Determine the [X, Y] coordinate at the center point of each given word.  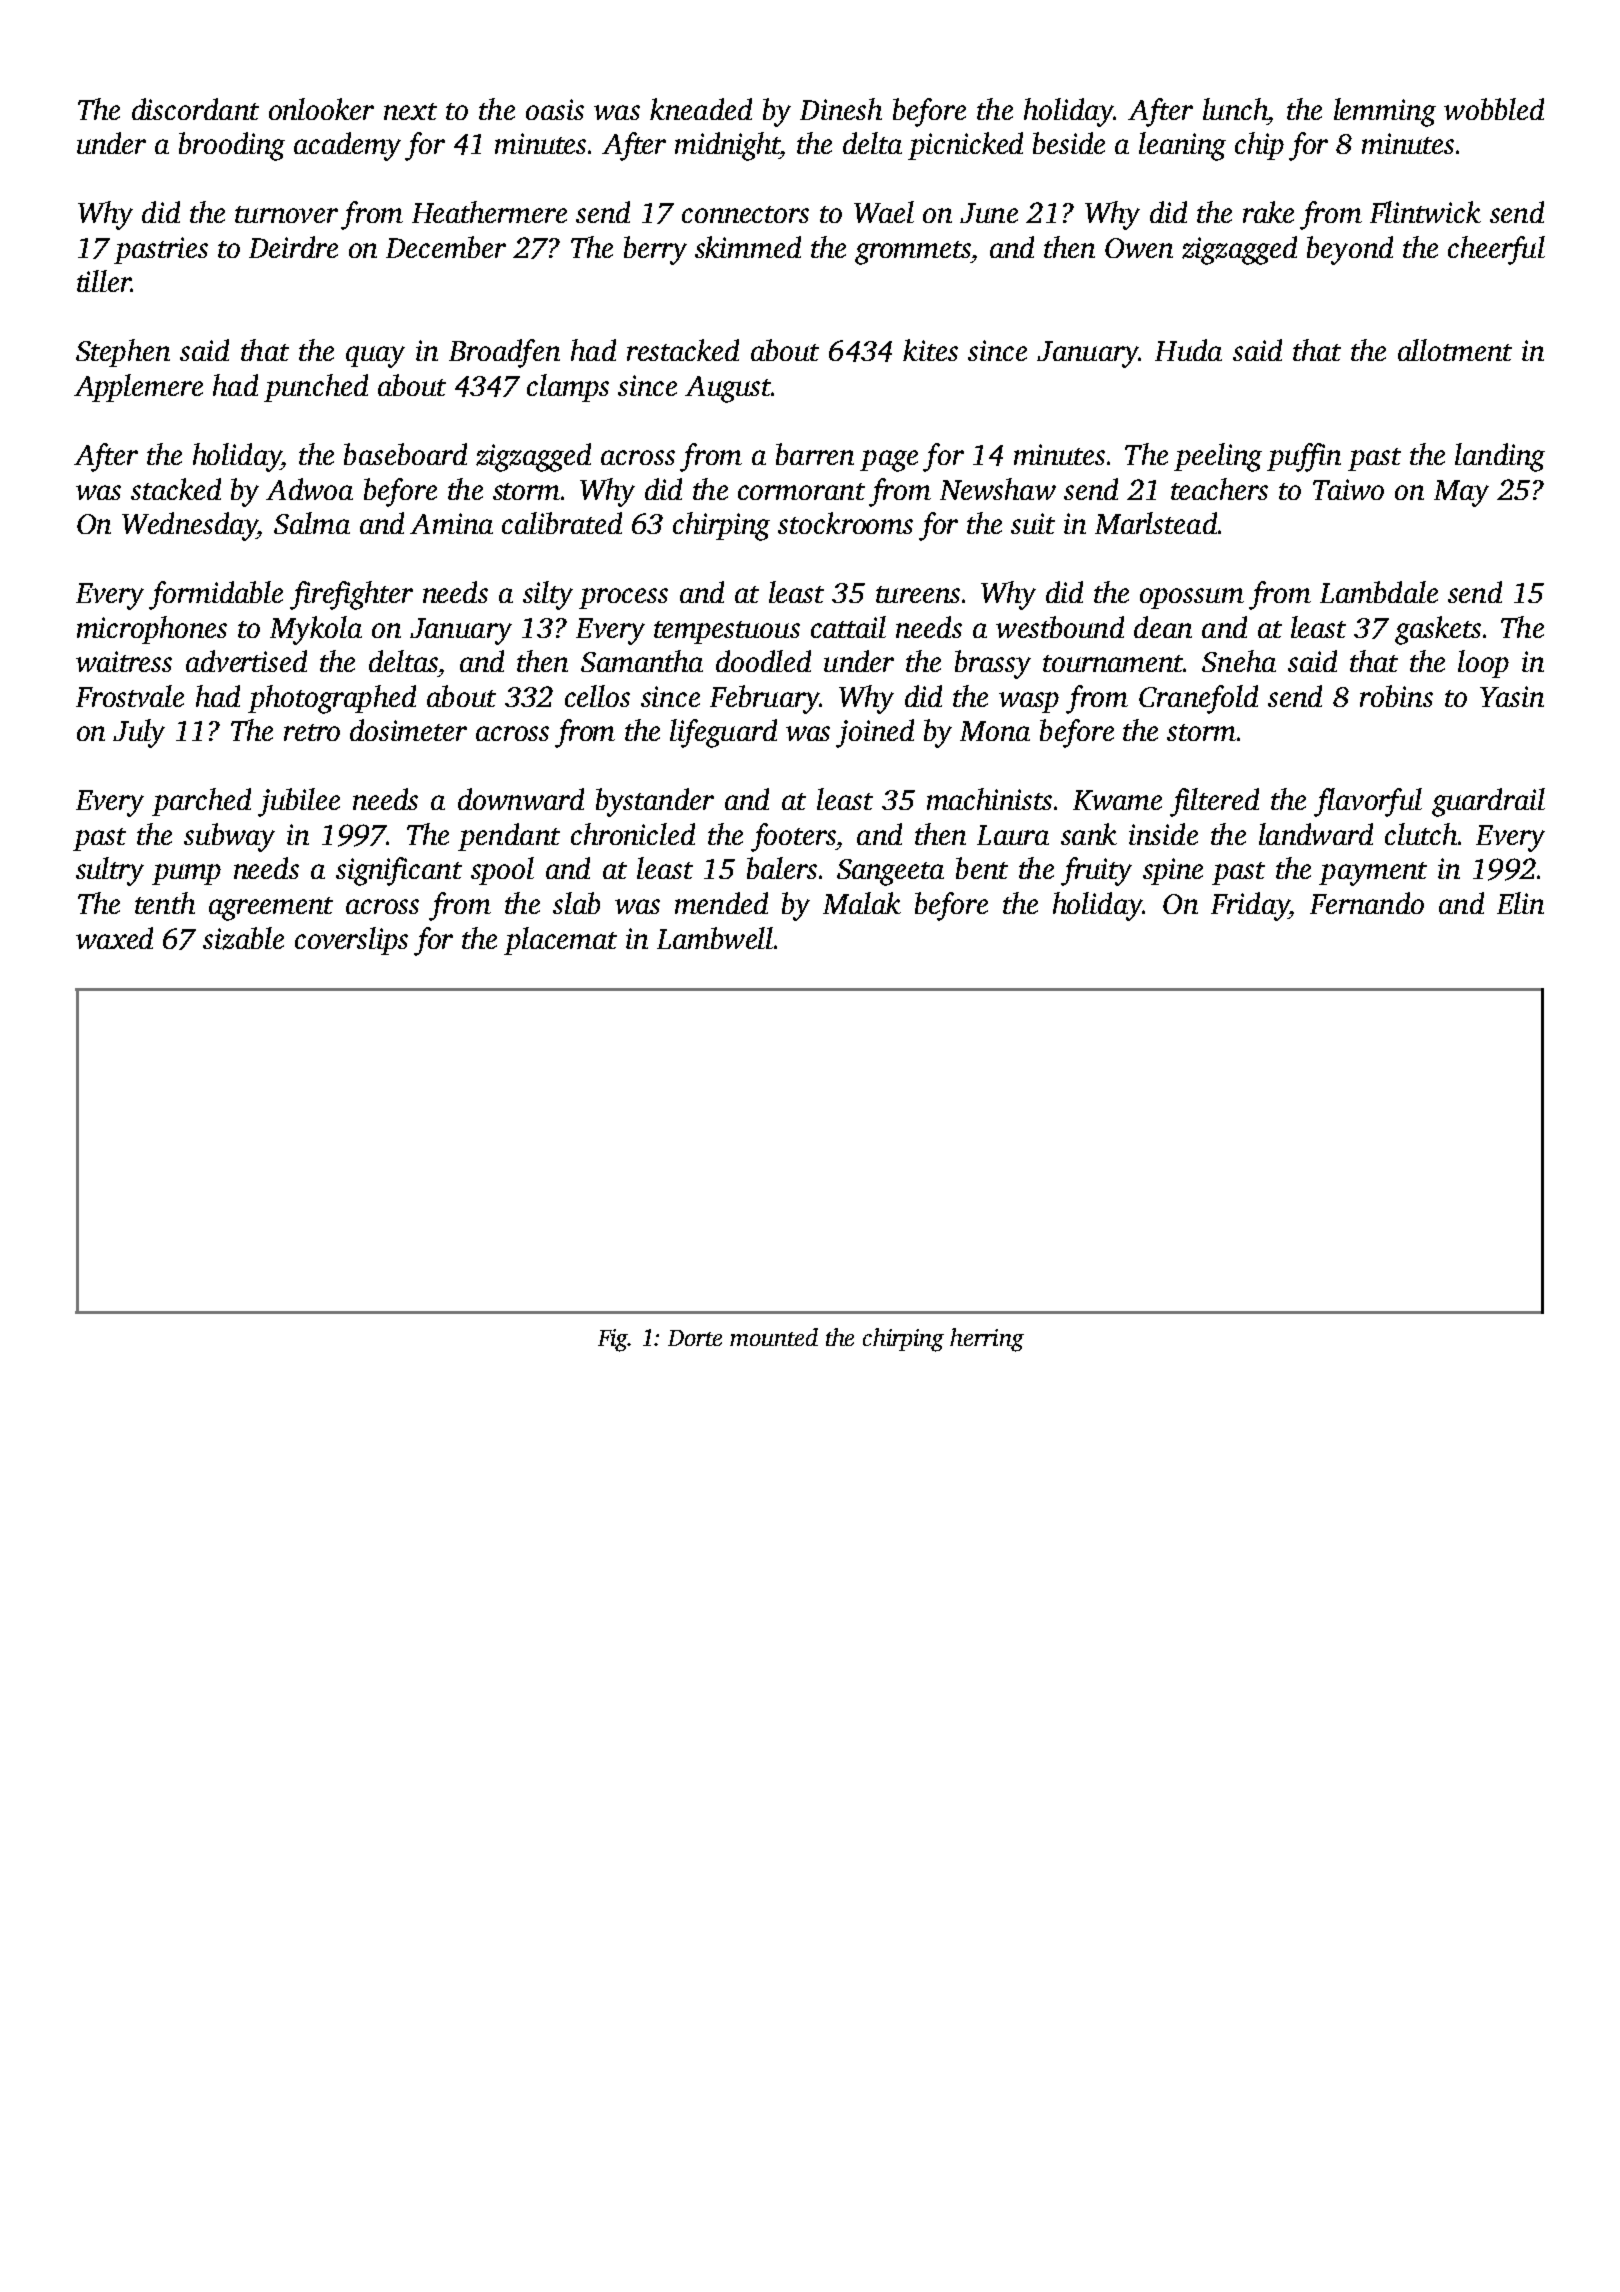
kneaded [701, 109]
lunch [1235, 109]
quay [375, 357]
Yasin [1512, 696]
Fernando [1367, 903]
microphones [152, 630]
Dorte [695, 1338]
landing [1500, 457]
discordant [195, 109]
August [728, 389]
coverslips [351, 941]
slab [576, 903]
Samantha [642, 661]
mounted [774, 1337]
